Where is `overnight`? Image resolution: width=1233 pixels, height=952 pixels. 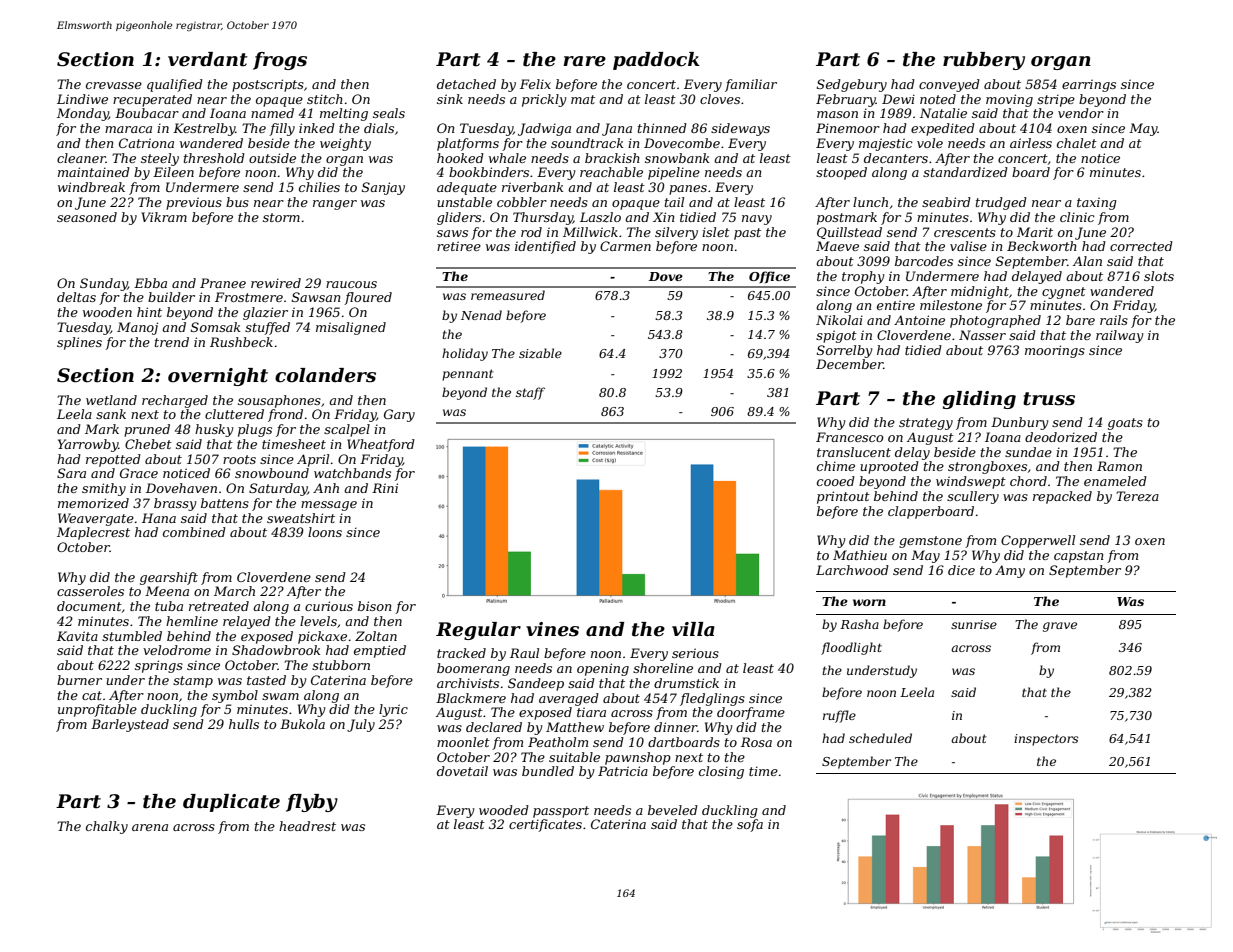 overnight is located at coordinates (218, 377).
